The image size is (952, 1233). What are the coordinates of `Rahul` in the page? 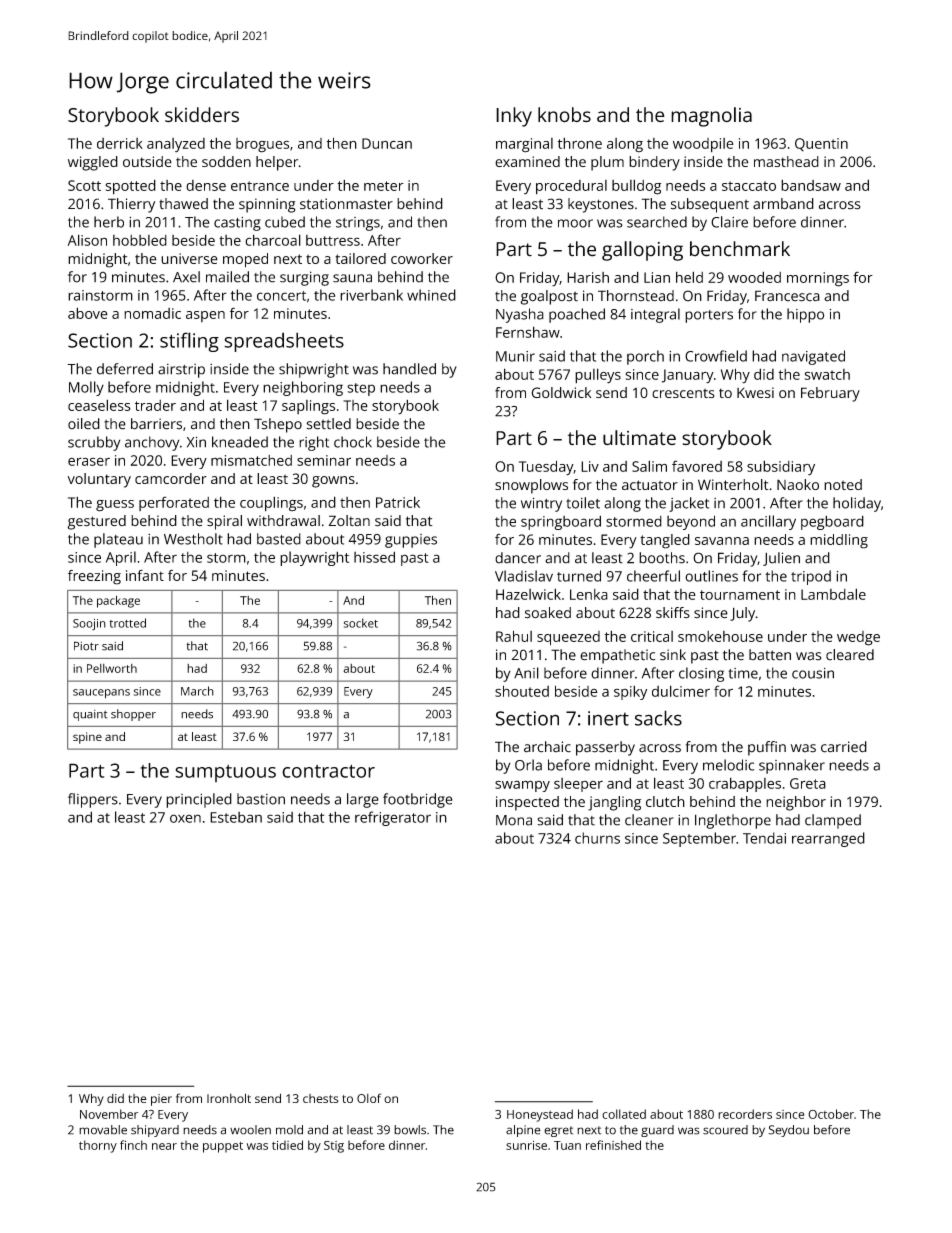 It's located at (514, 636).
